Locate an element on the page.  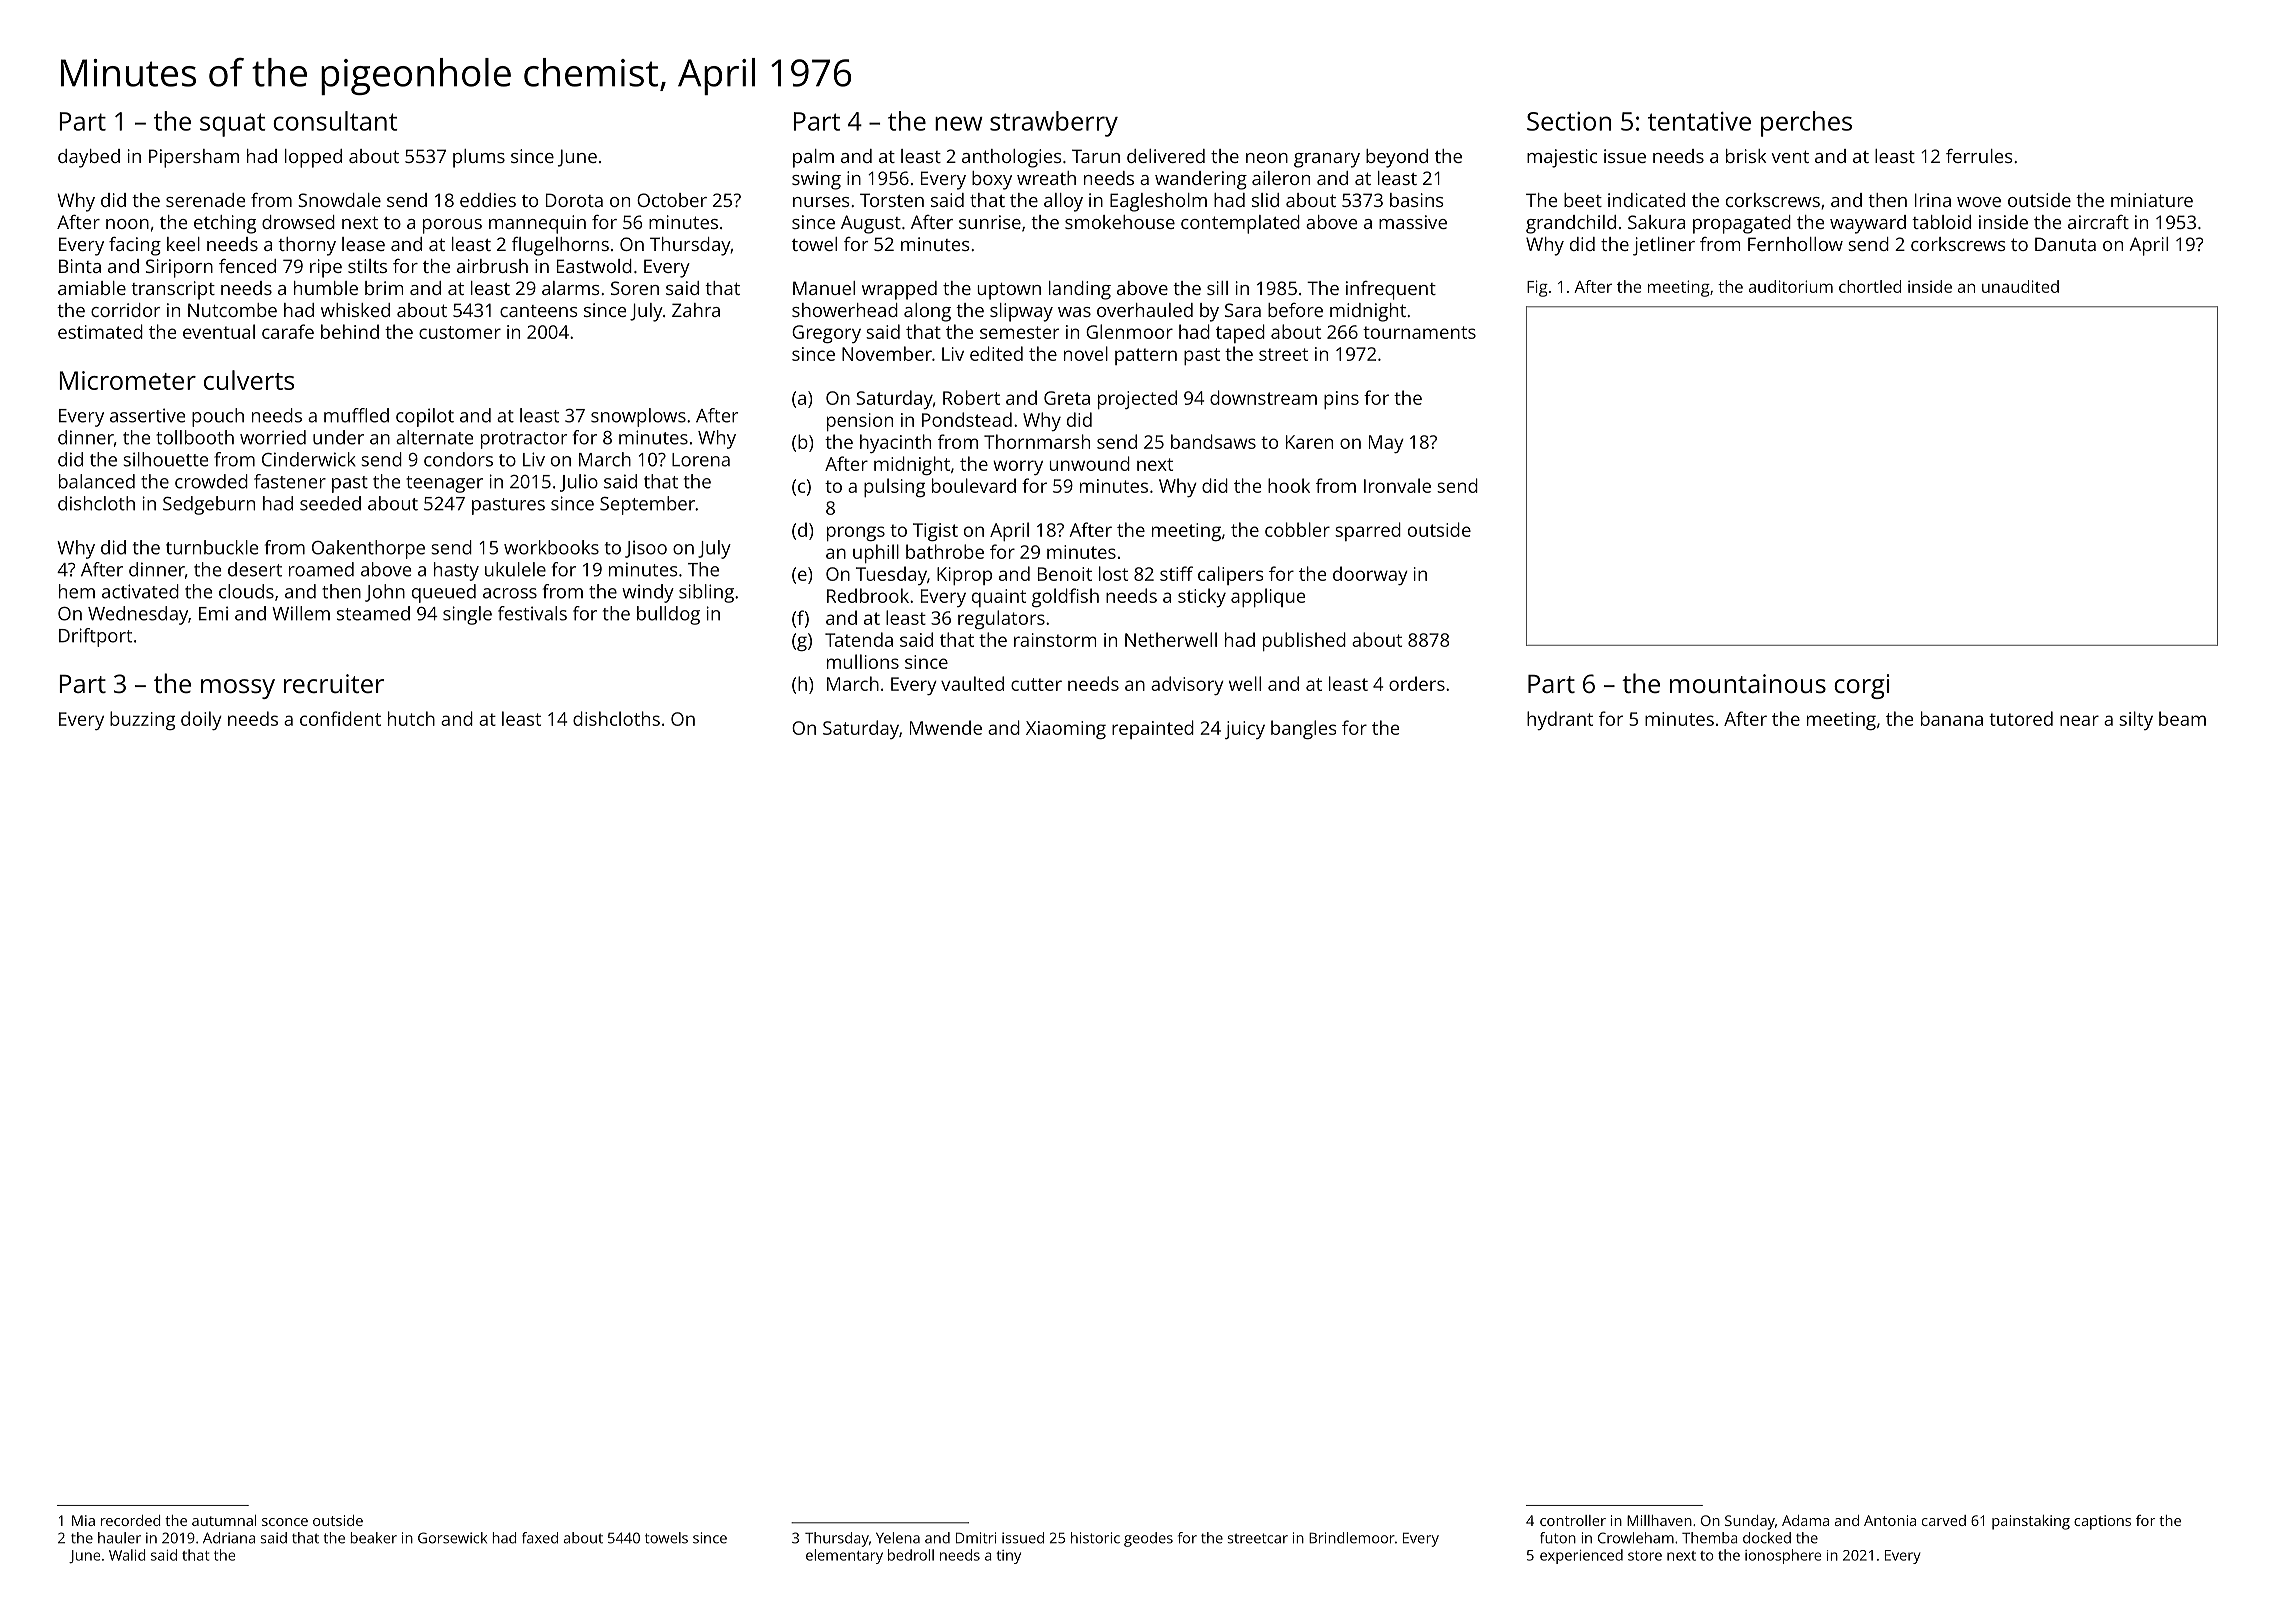
Xiaoming is located at coordinates (1066, 730).
